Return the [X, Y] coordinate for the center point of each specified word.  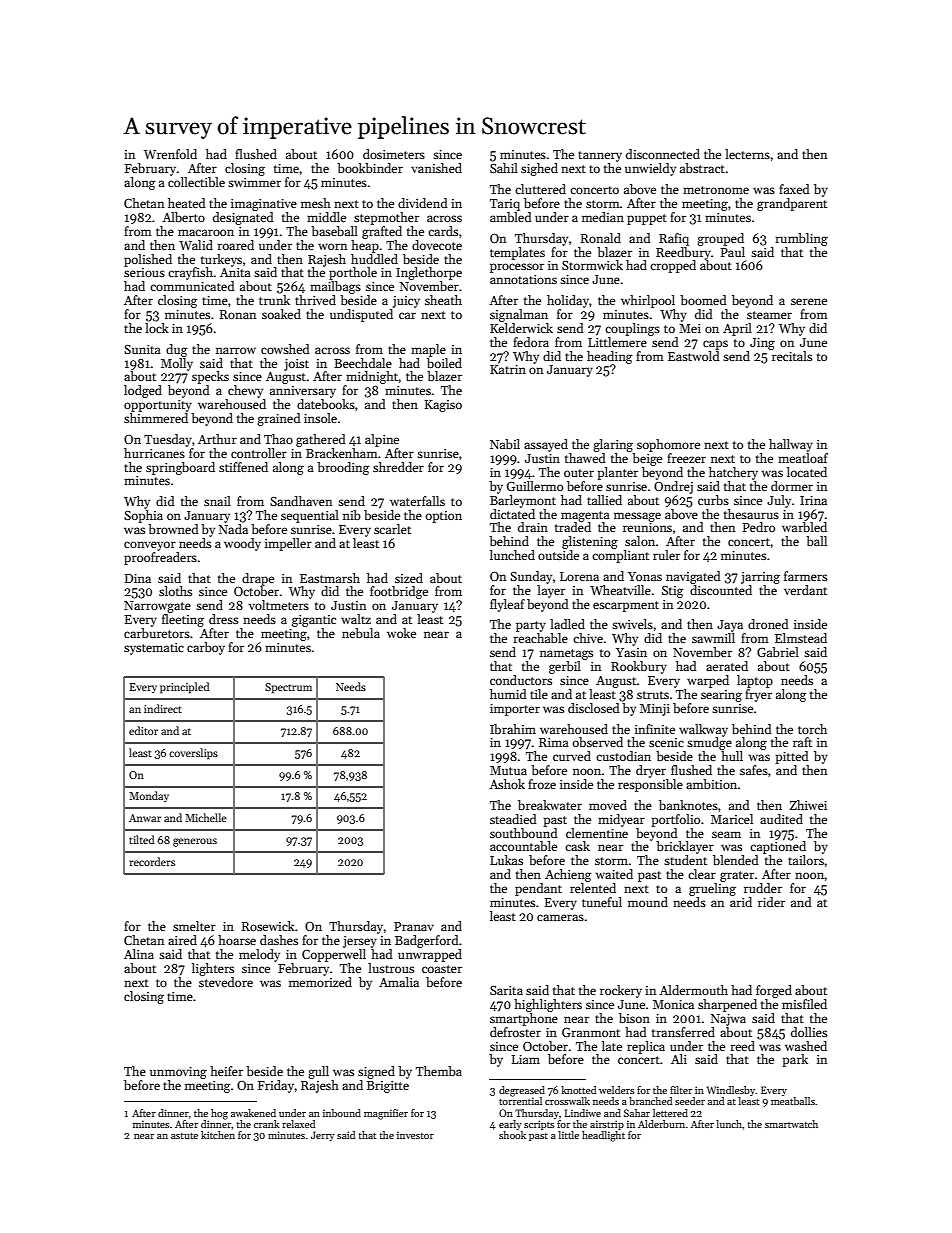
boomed [703, 300]
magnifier [386, 1114]
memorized [320, 982]
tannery [600, 156]
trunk [274, 300]
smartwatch [791, 1124]
